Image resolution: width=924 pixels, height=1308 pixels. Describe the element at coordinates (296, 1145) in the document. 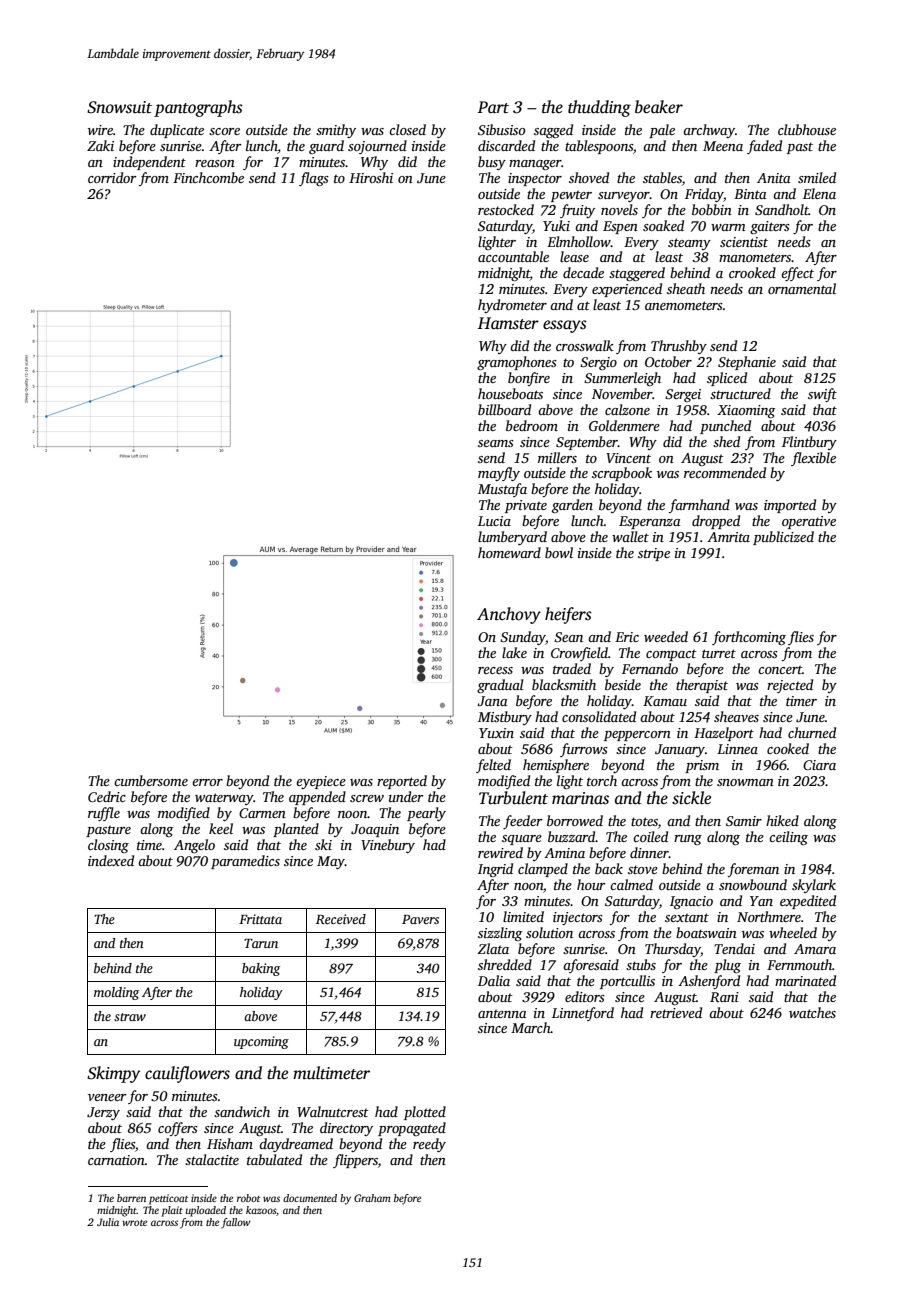

I see `daydreamed` at that location.
